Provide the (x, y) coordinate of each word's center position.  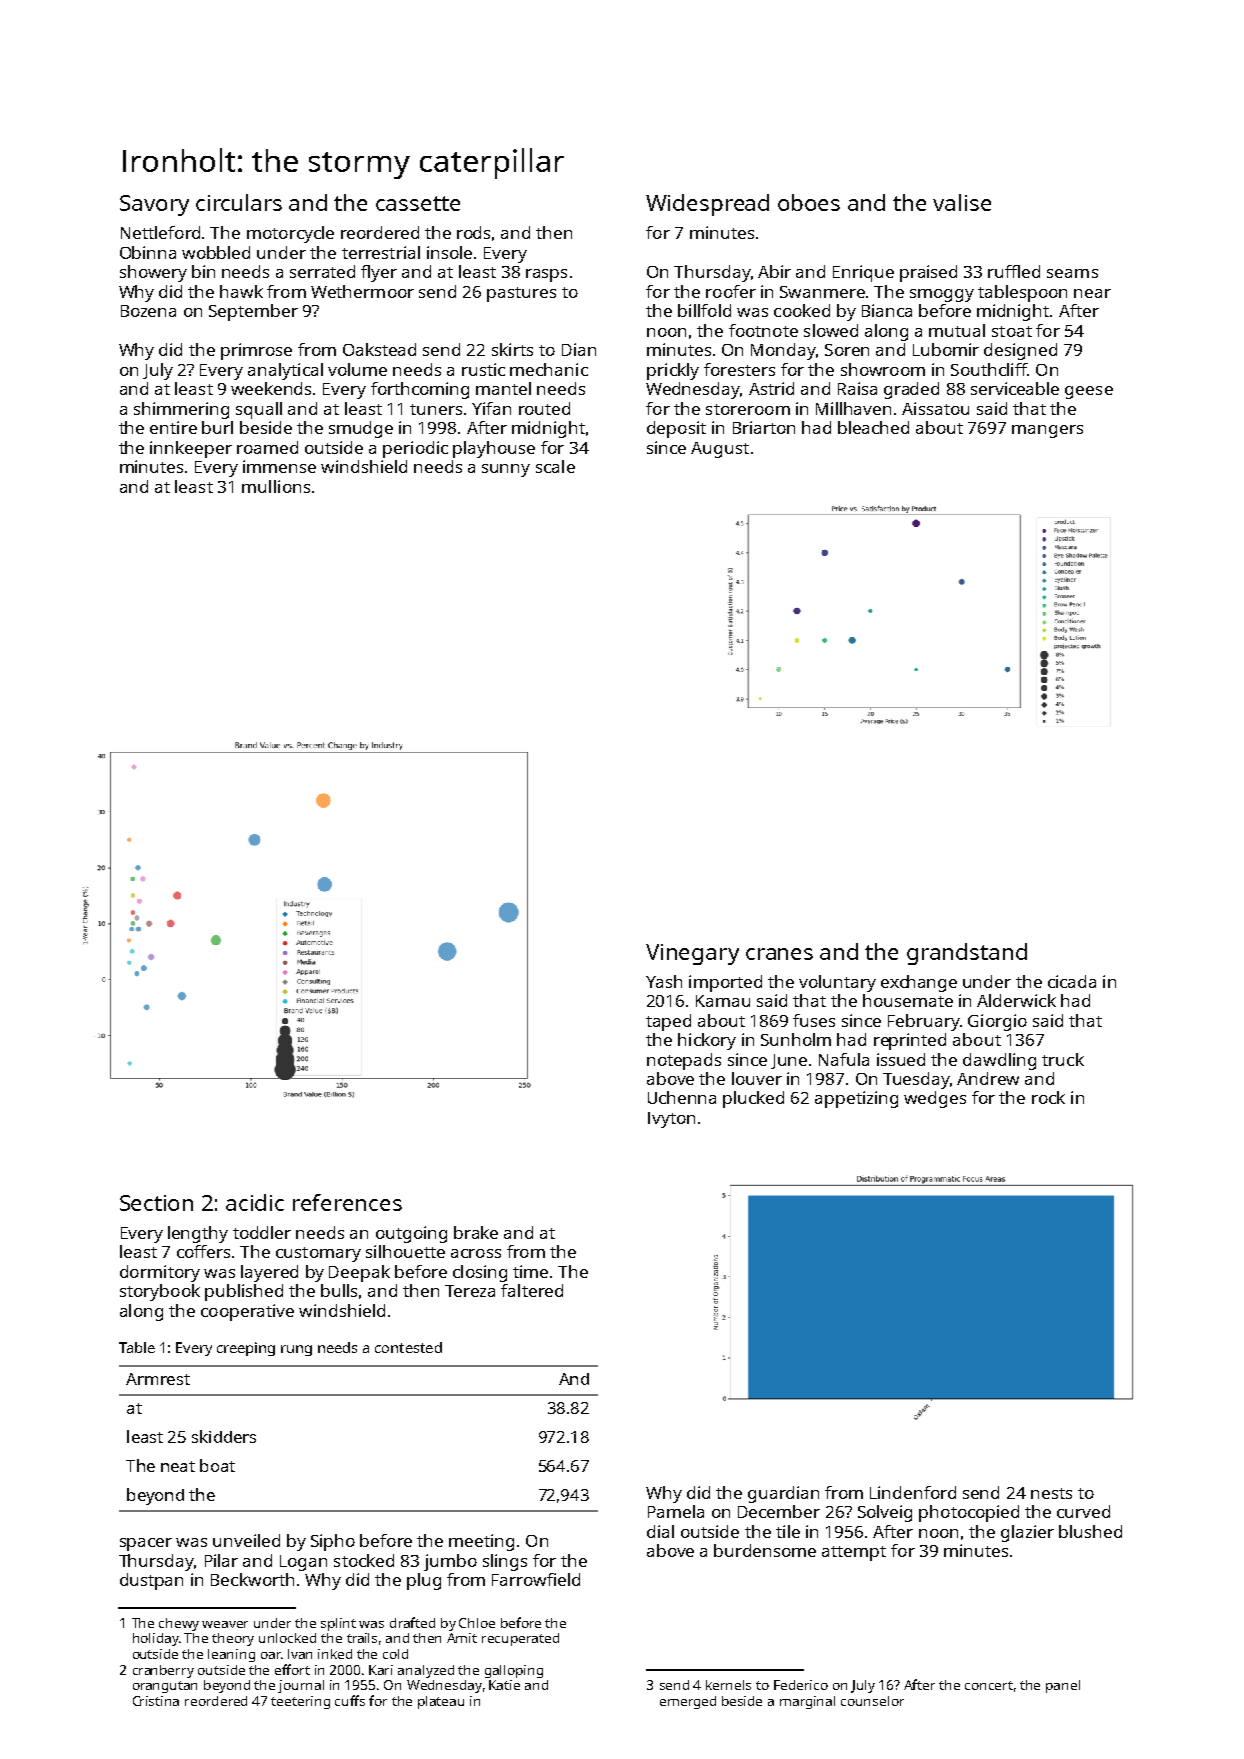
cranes (779, 954)
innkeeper (191, 449)
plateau (441, 1702)
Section (156, 1203)
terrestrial (381, 252)
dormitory (160, 1273)
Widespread (707, 205)
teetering (300, 1702)
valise (962, 202)
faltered (532, 1290)
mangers (1047, 431)
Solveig (885, 1513)
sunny (506, 470)
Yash (664, 981)
